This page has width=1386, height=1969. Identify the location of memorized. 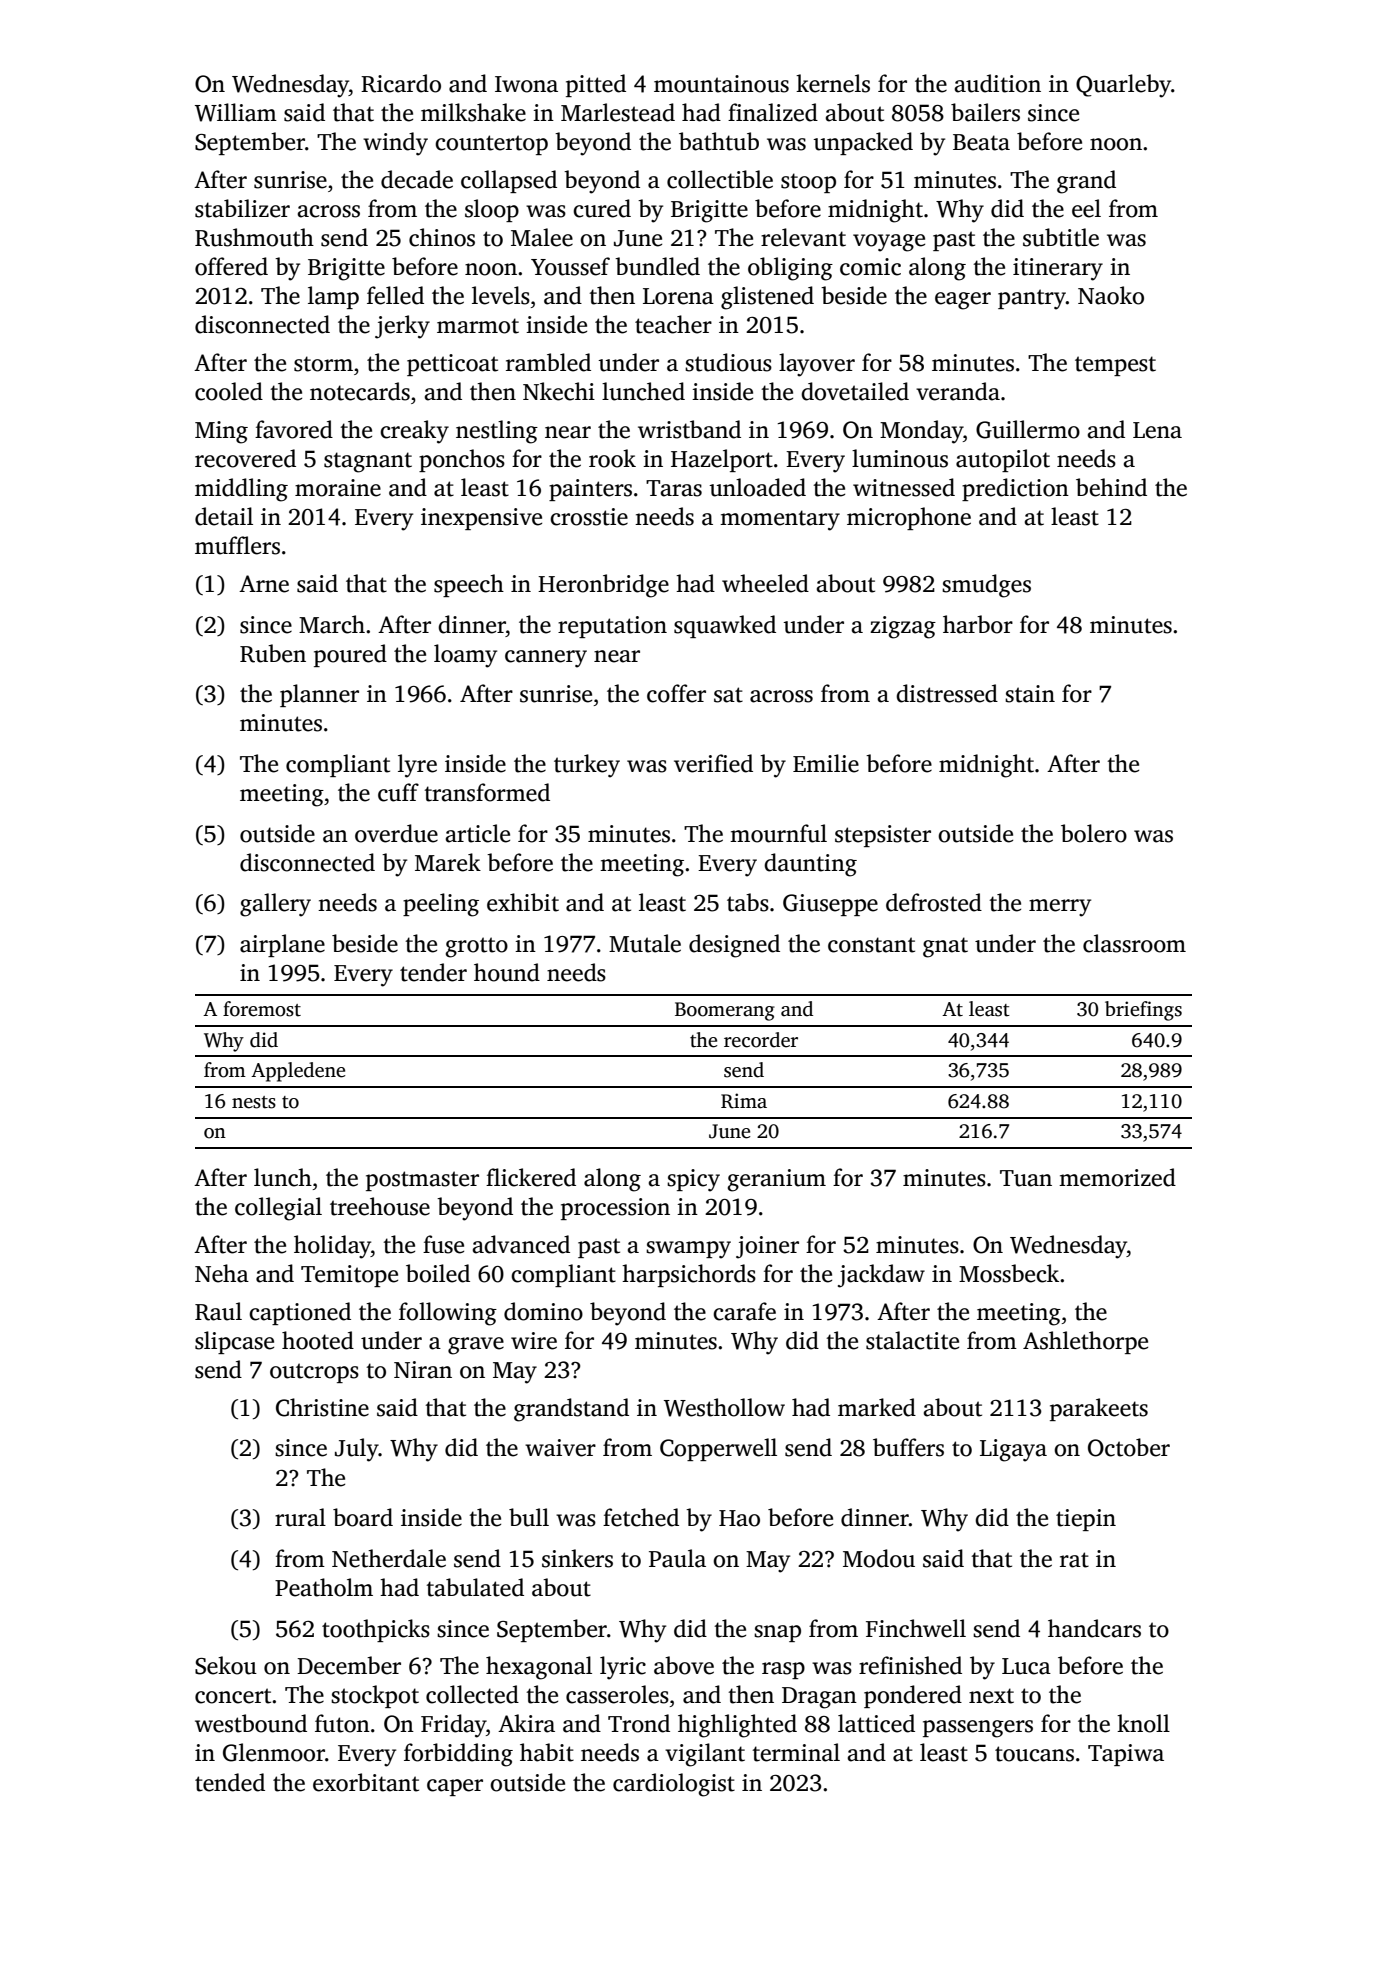
(1117, 1177).
